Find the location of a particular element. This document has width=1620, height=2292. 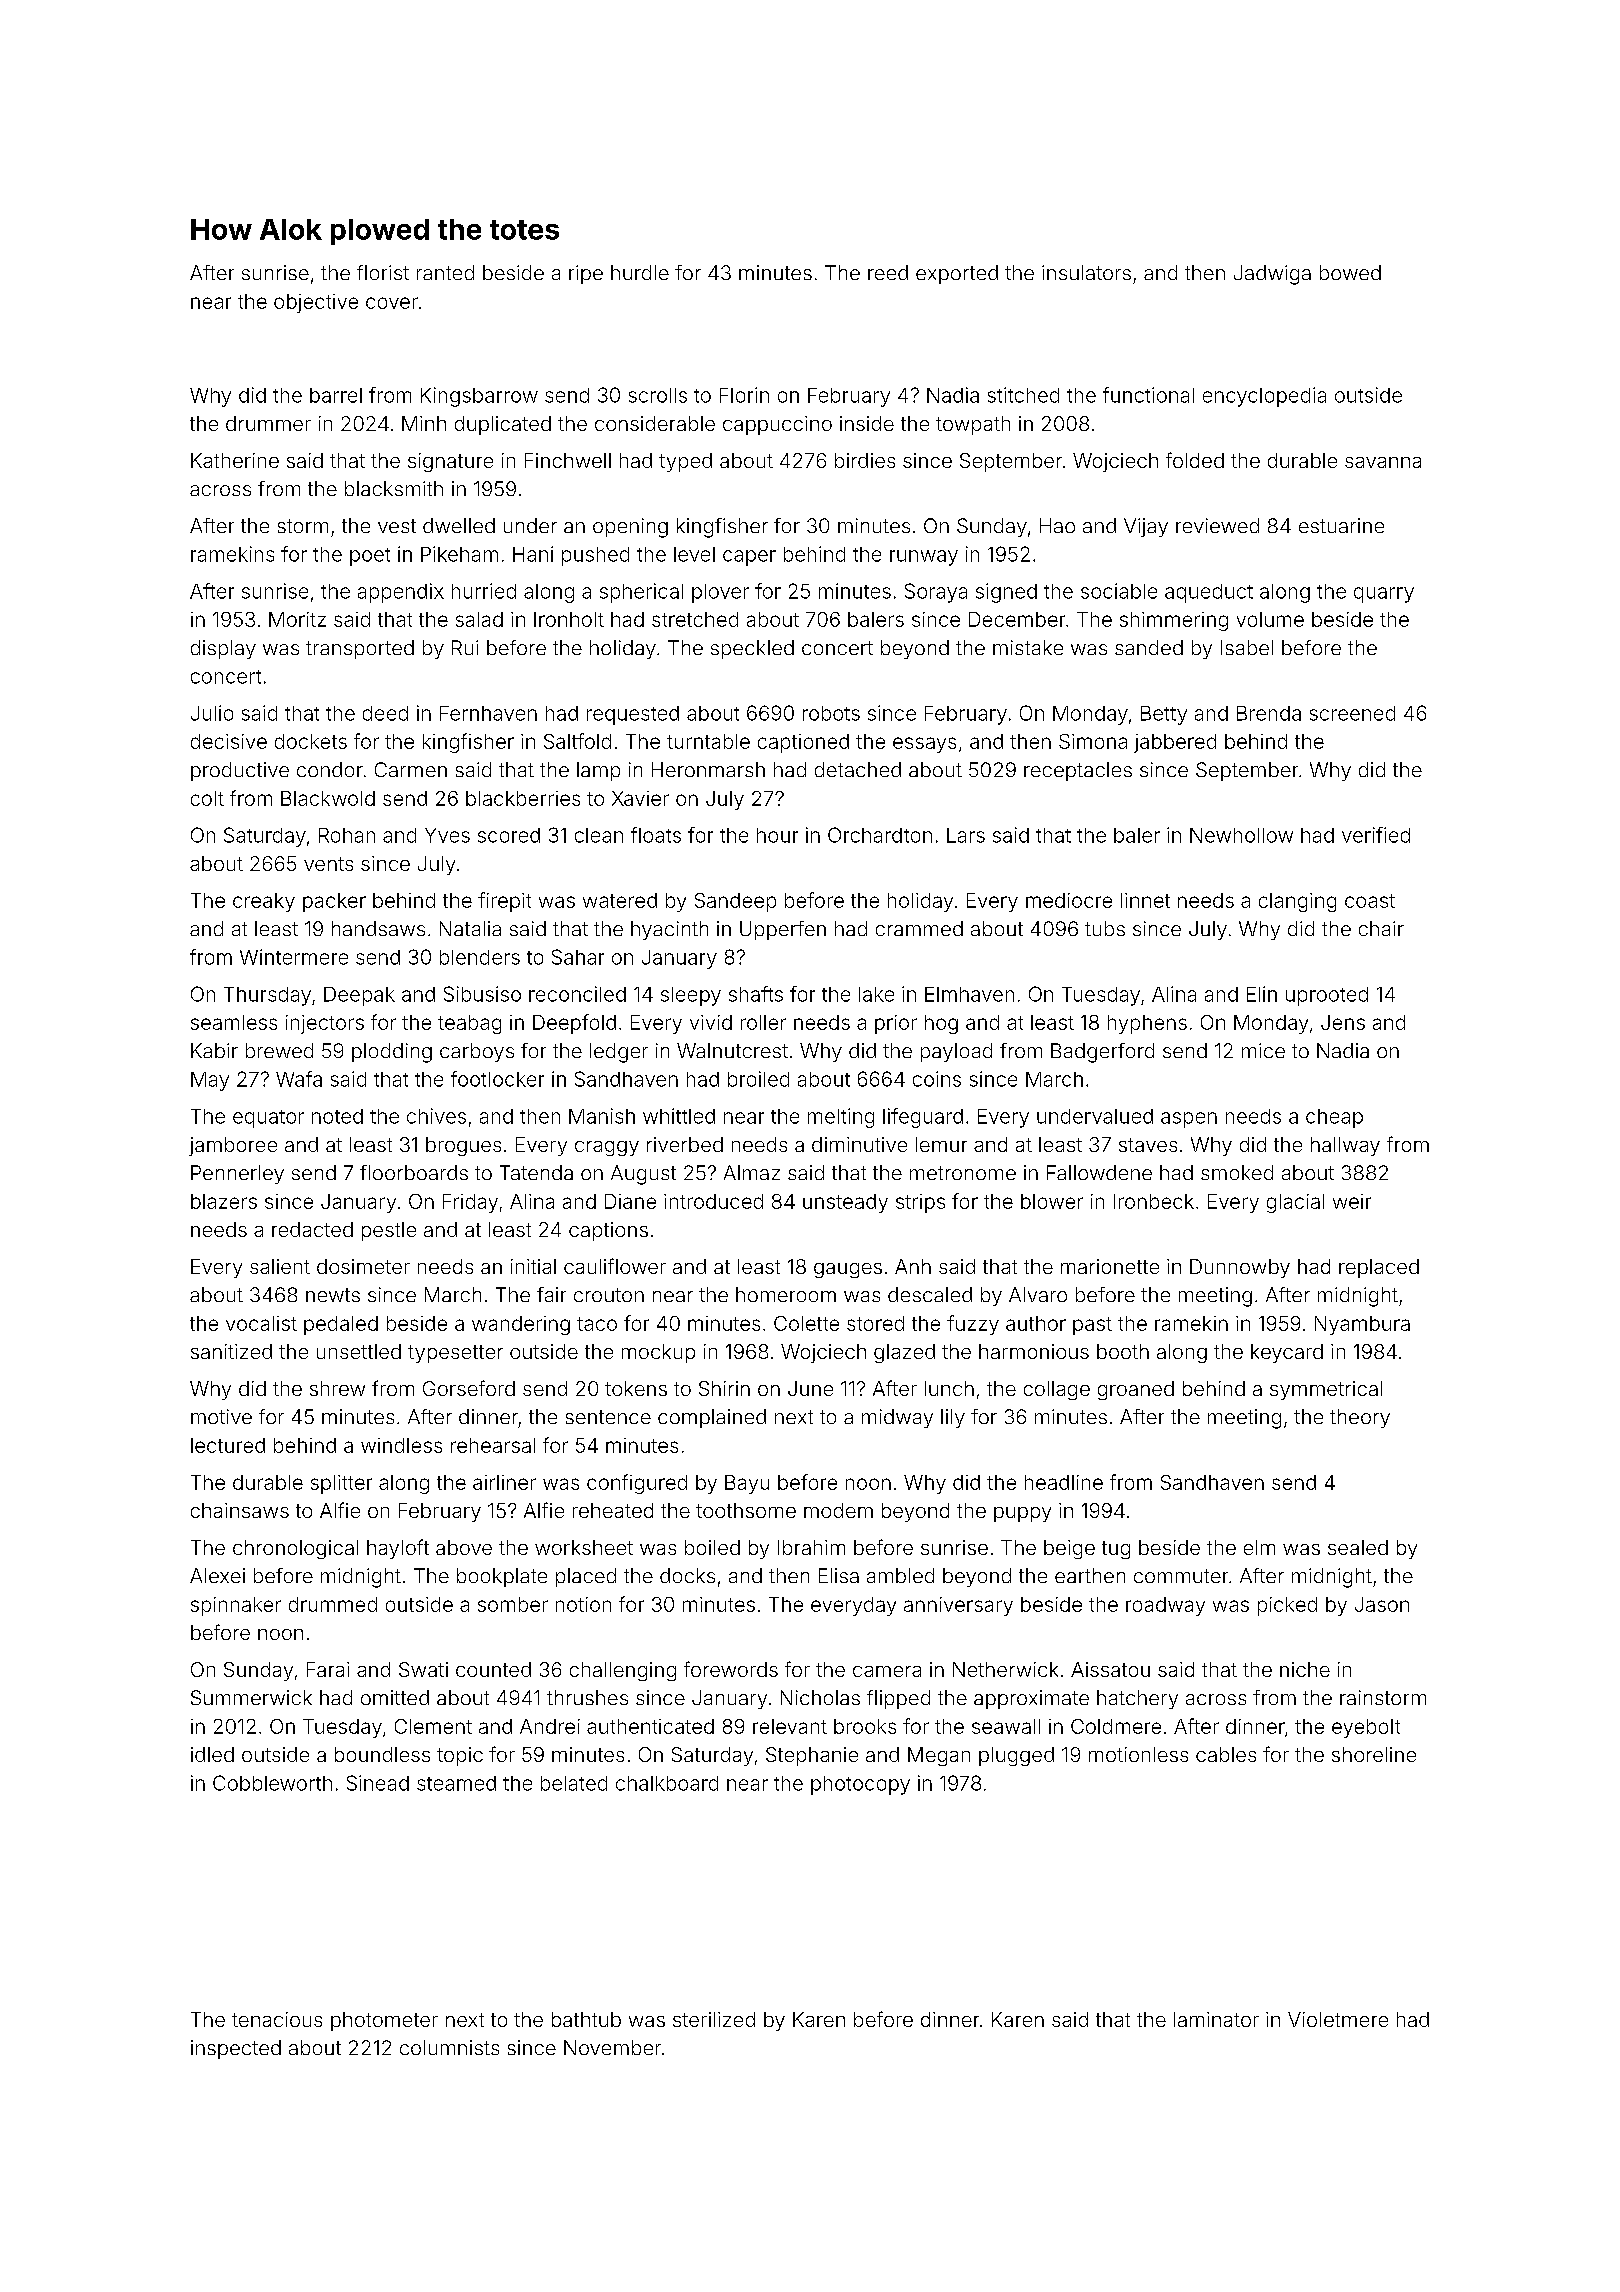

steamed is located at coordinates (456, 1783).
